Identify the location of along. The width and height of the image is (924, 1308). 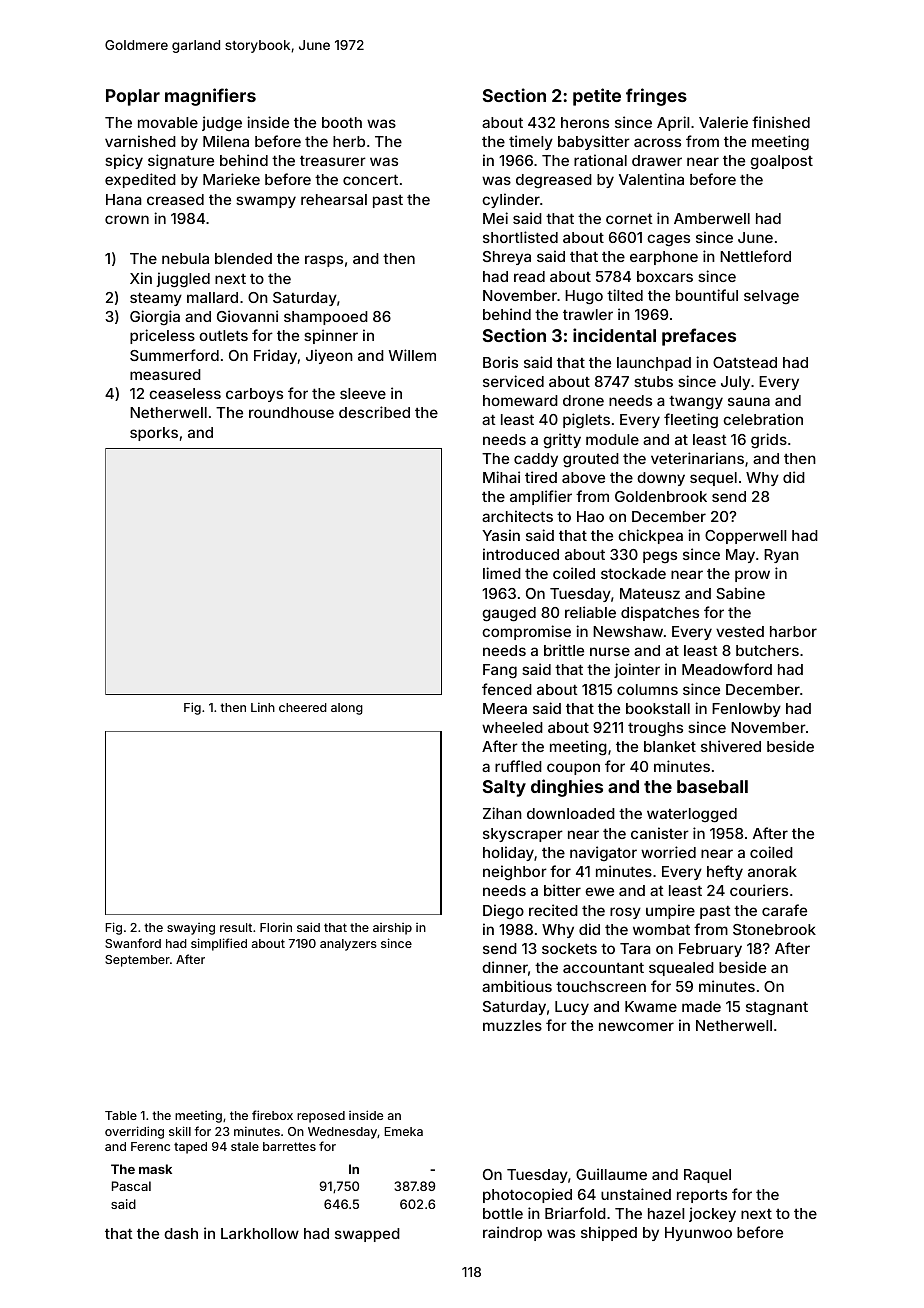
(347, 709).
